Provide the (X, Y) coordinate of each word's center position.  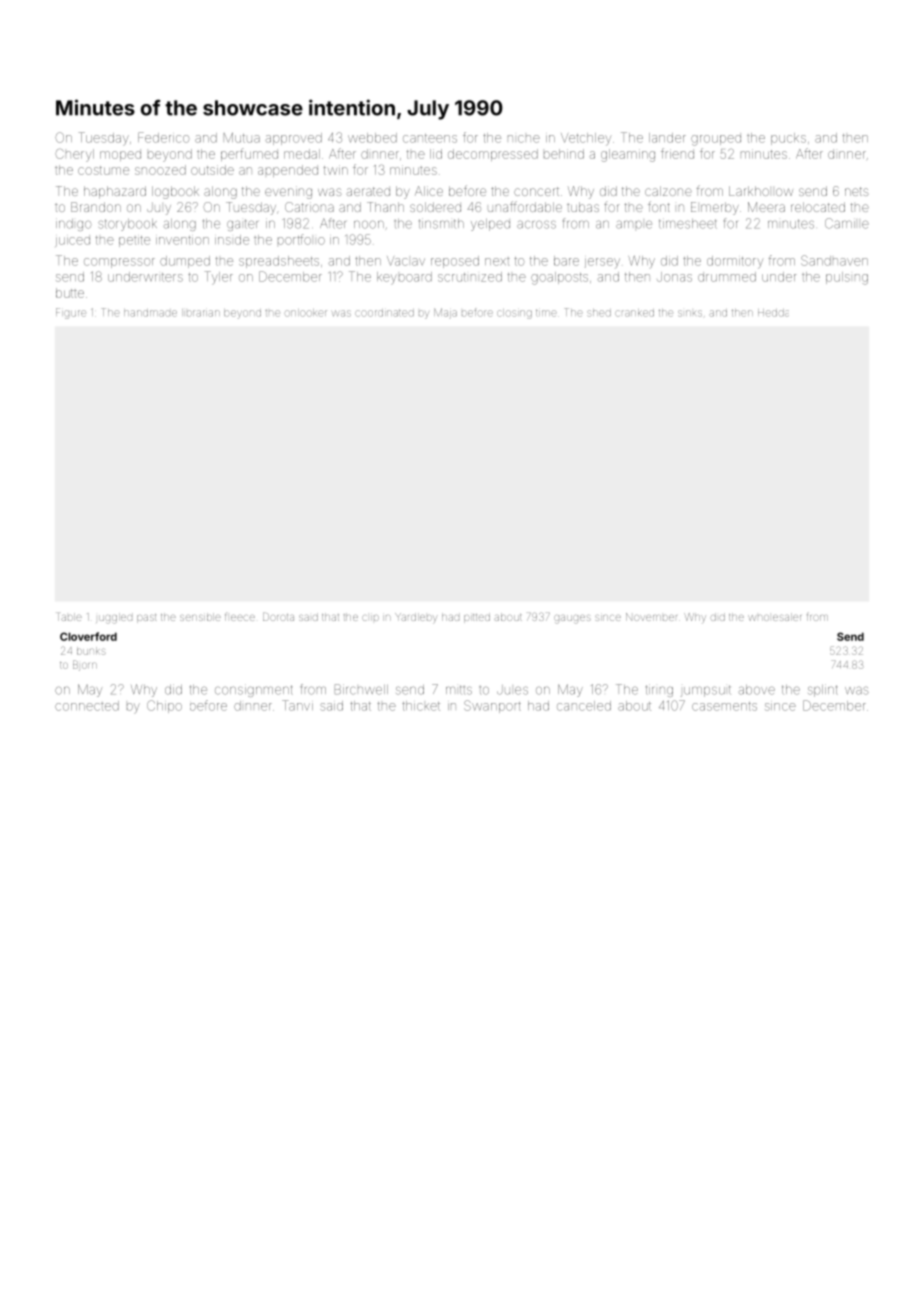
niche (524, 139)
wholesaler (774, 617)
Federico (163, 137)
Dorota (278, 617)
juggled (114, 618)
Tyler (219, 278)
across (536, 224)
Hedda (773, 313)
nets (857, 191)
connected (87, 706)
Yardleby (416, 618)
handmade (150, 313)
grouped (716, 140)
